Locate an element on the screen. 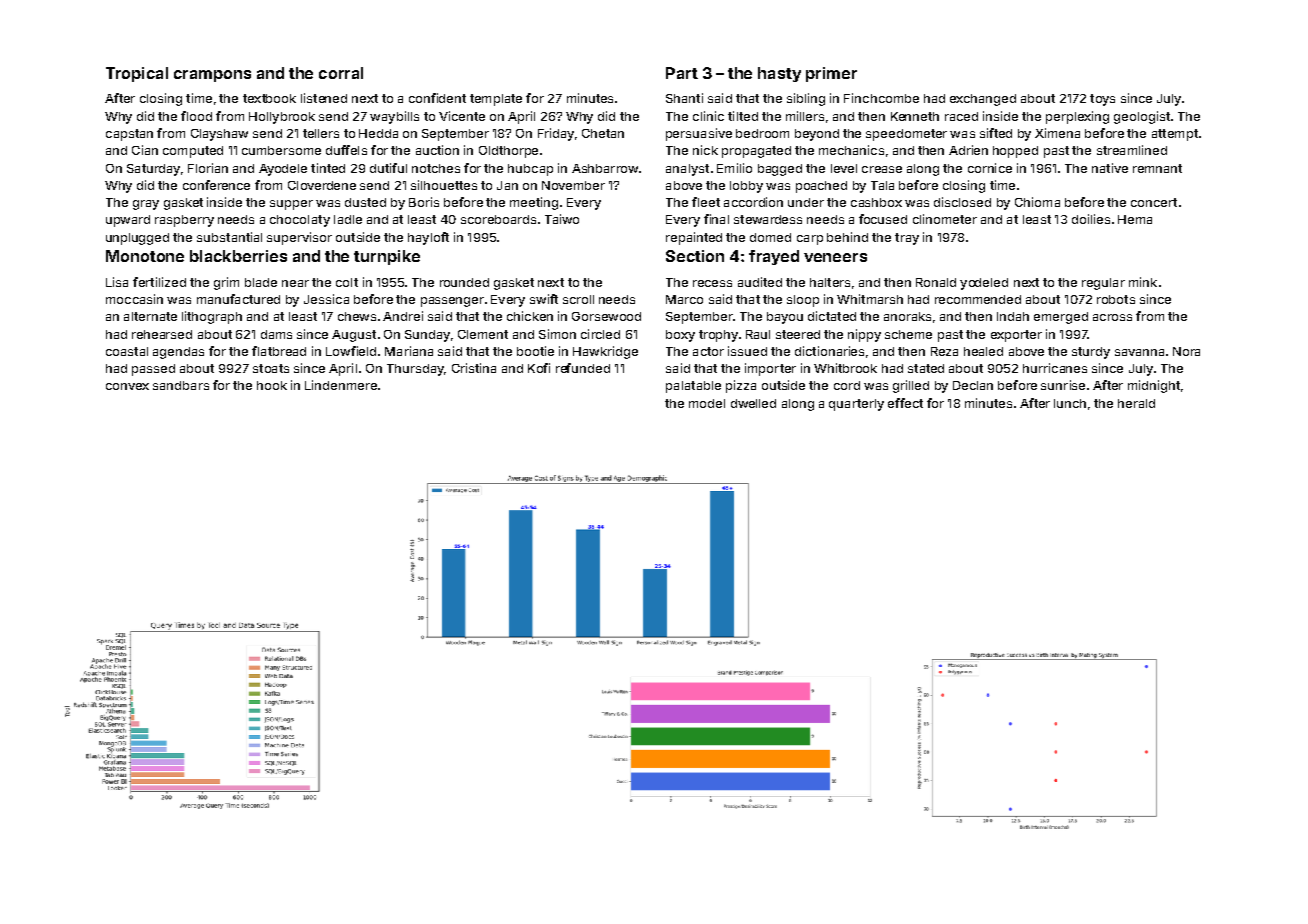  model is located at coordinates (707, 403).
